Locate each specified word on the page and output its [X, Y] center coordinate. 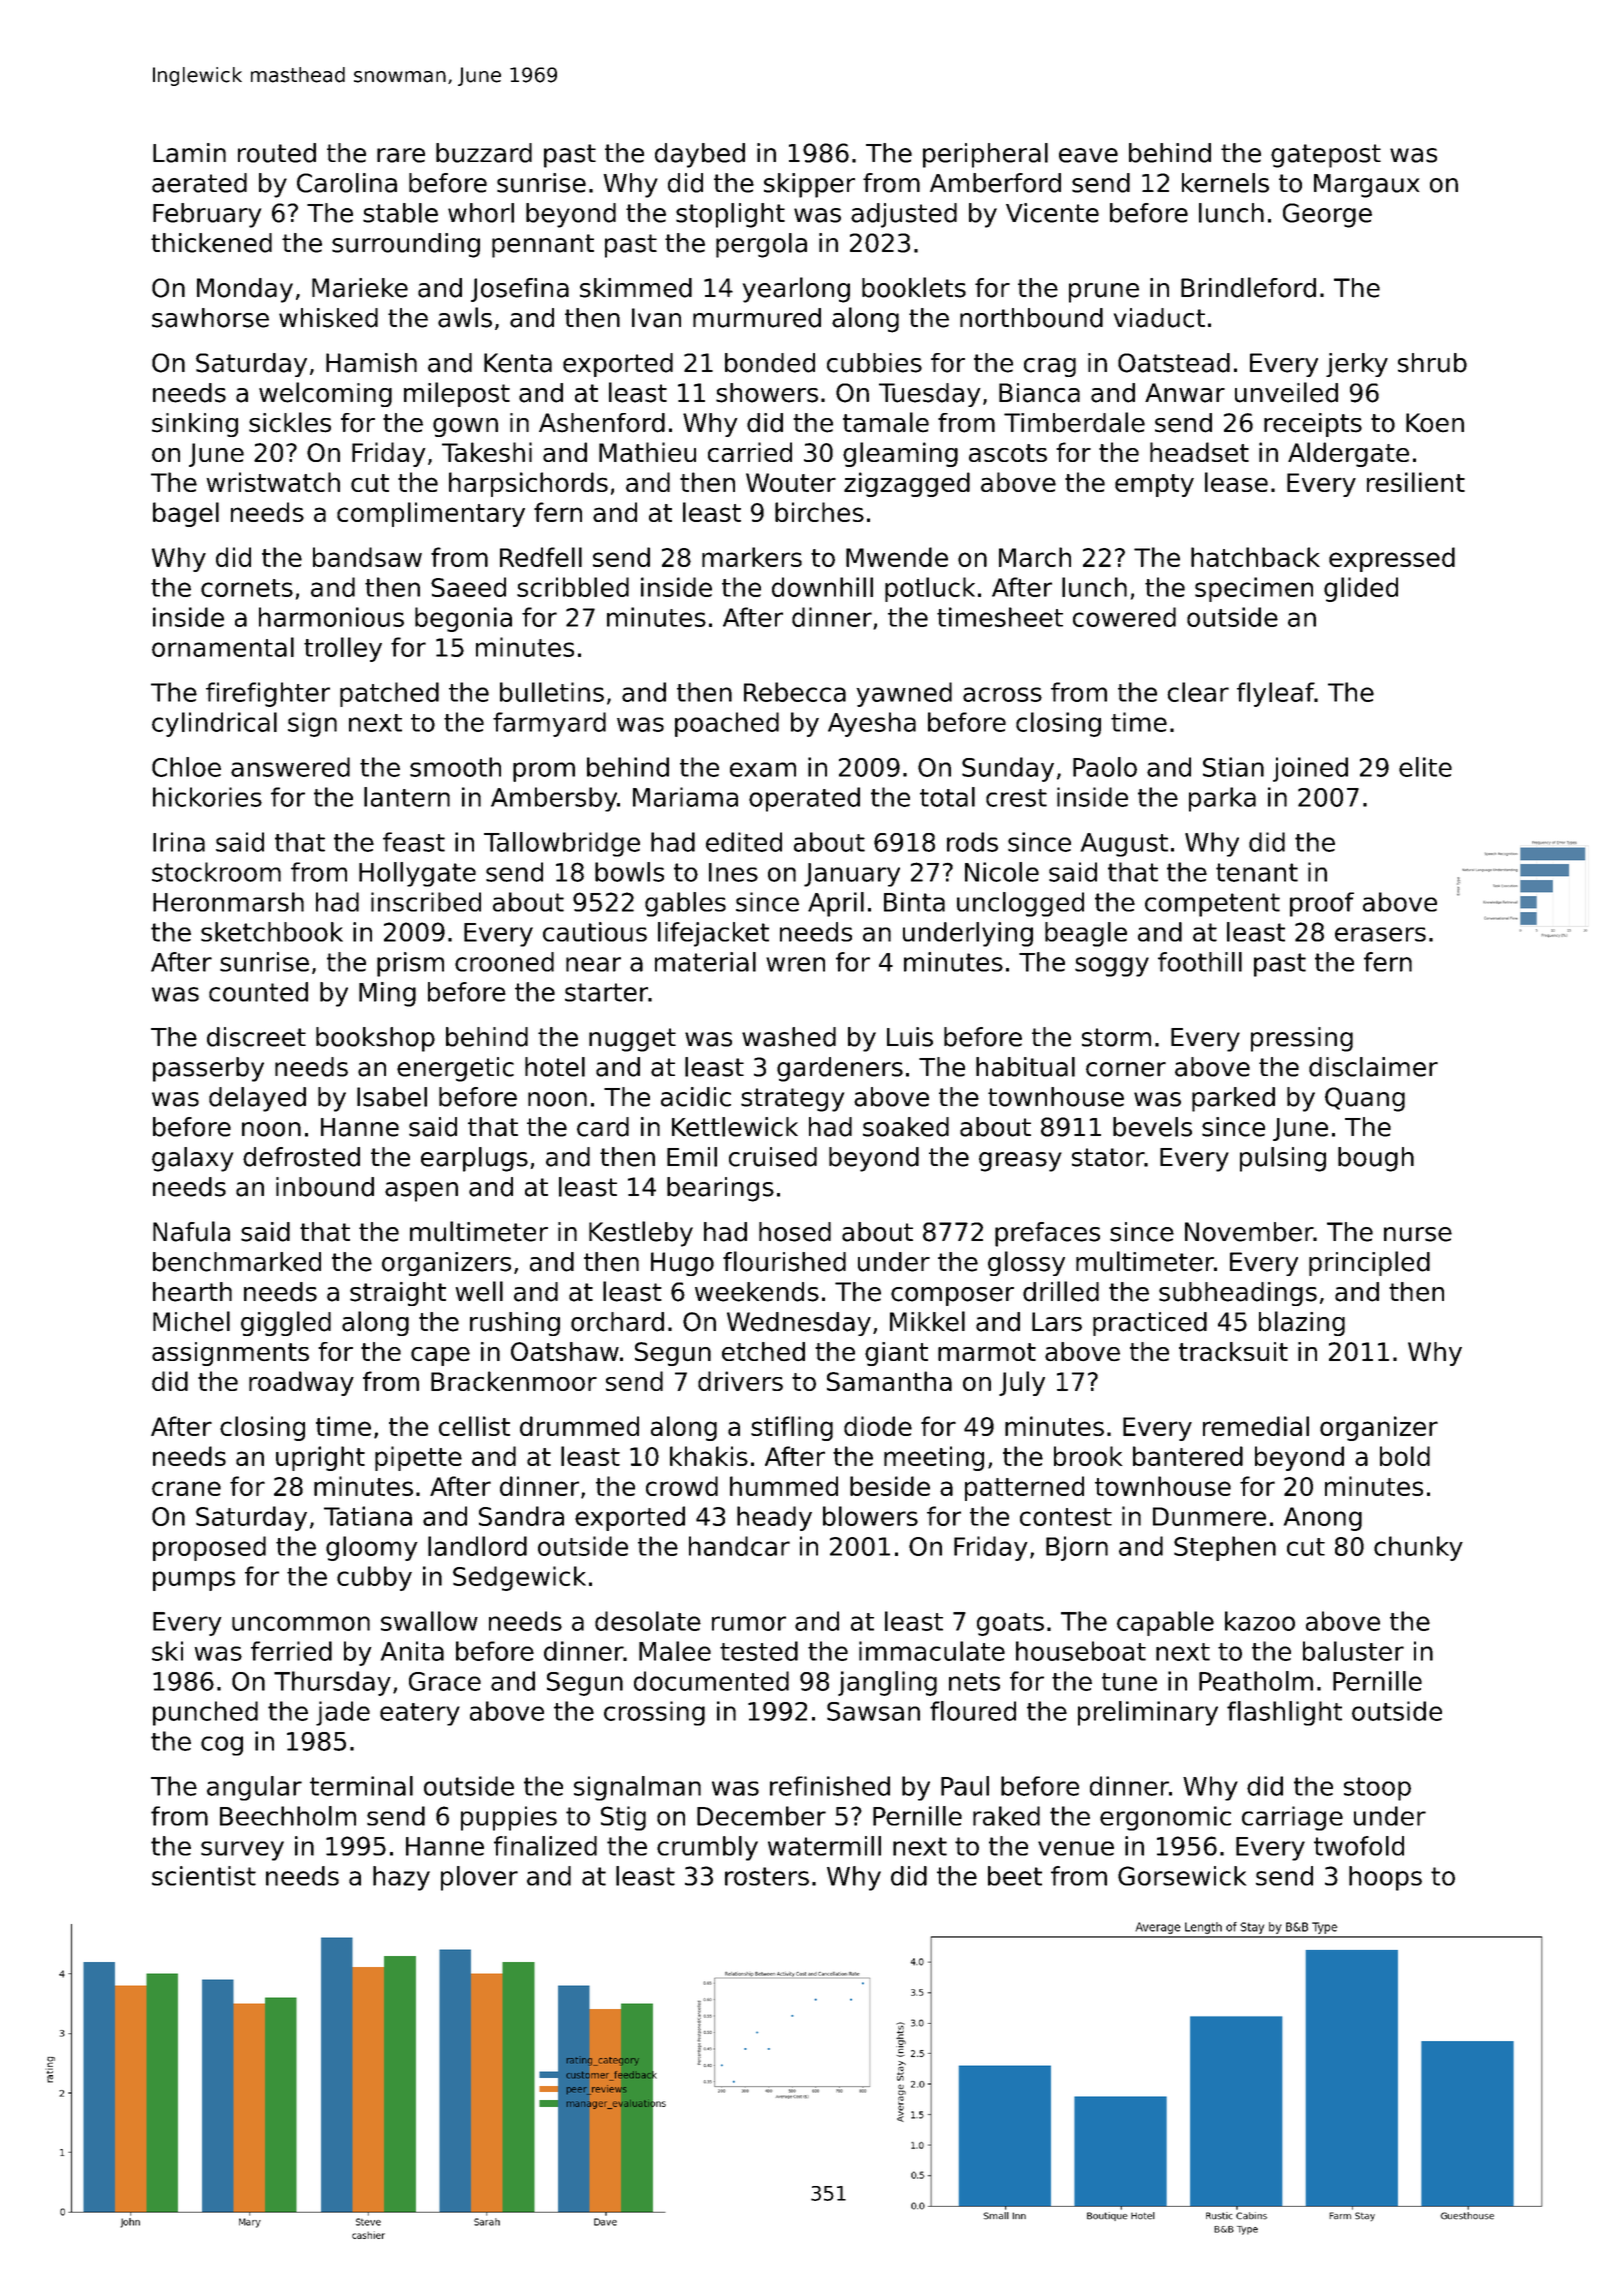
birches [819, 512]
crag [1050, 367]
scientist [204, 1876]
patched [389, 694]
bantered [1188, 1456]
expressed [1392, 559]
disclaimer [1373, 1067]
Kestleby [641, 1234]
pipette [418, 1458]
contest [1066, 1517]
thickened [211, 243]
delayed [257, 1099]
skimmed [636, 288]
